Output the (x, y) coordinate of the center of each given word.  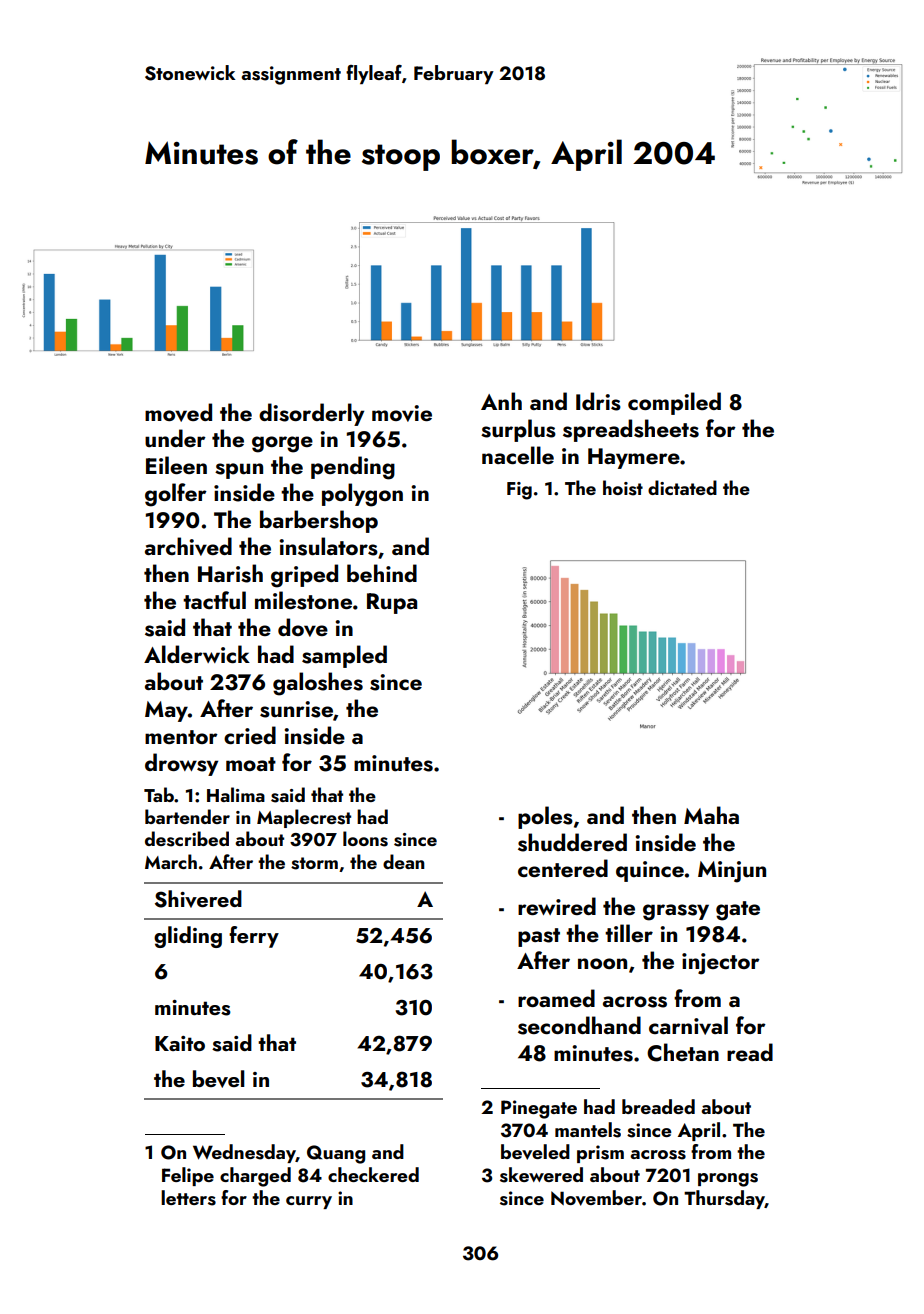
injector (721, 964)
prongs (728, 1180)
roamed (556, 998)
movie (402, 413)
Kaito (180, 1043)
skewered (541, 1175)
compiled (674, 403)
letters (188, 1198)
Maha (711, 815)
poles (545, 817)
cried (250, 735)
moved (178, 412)
